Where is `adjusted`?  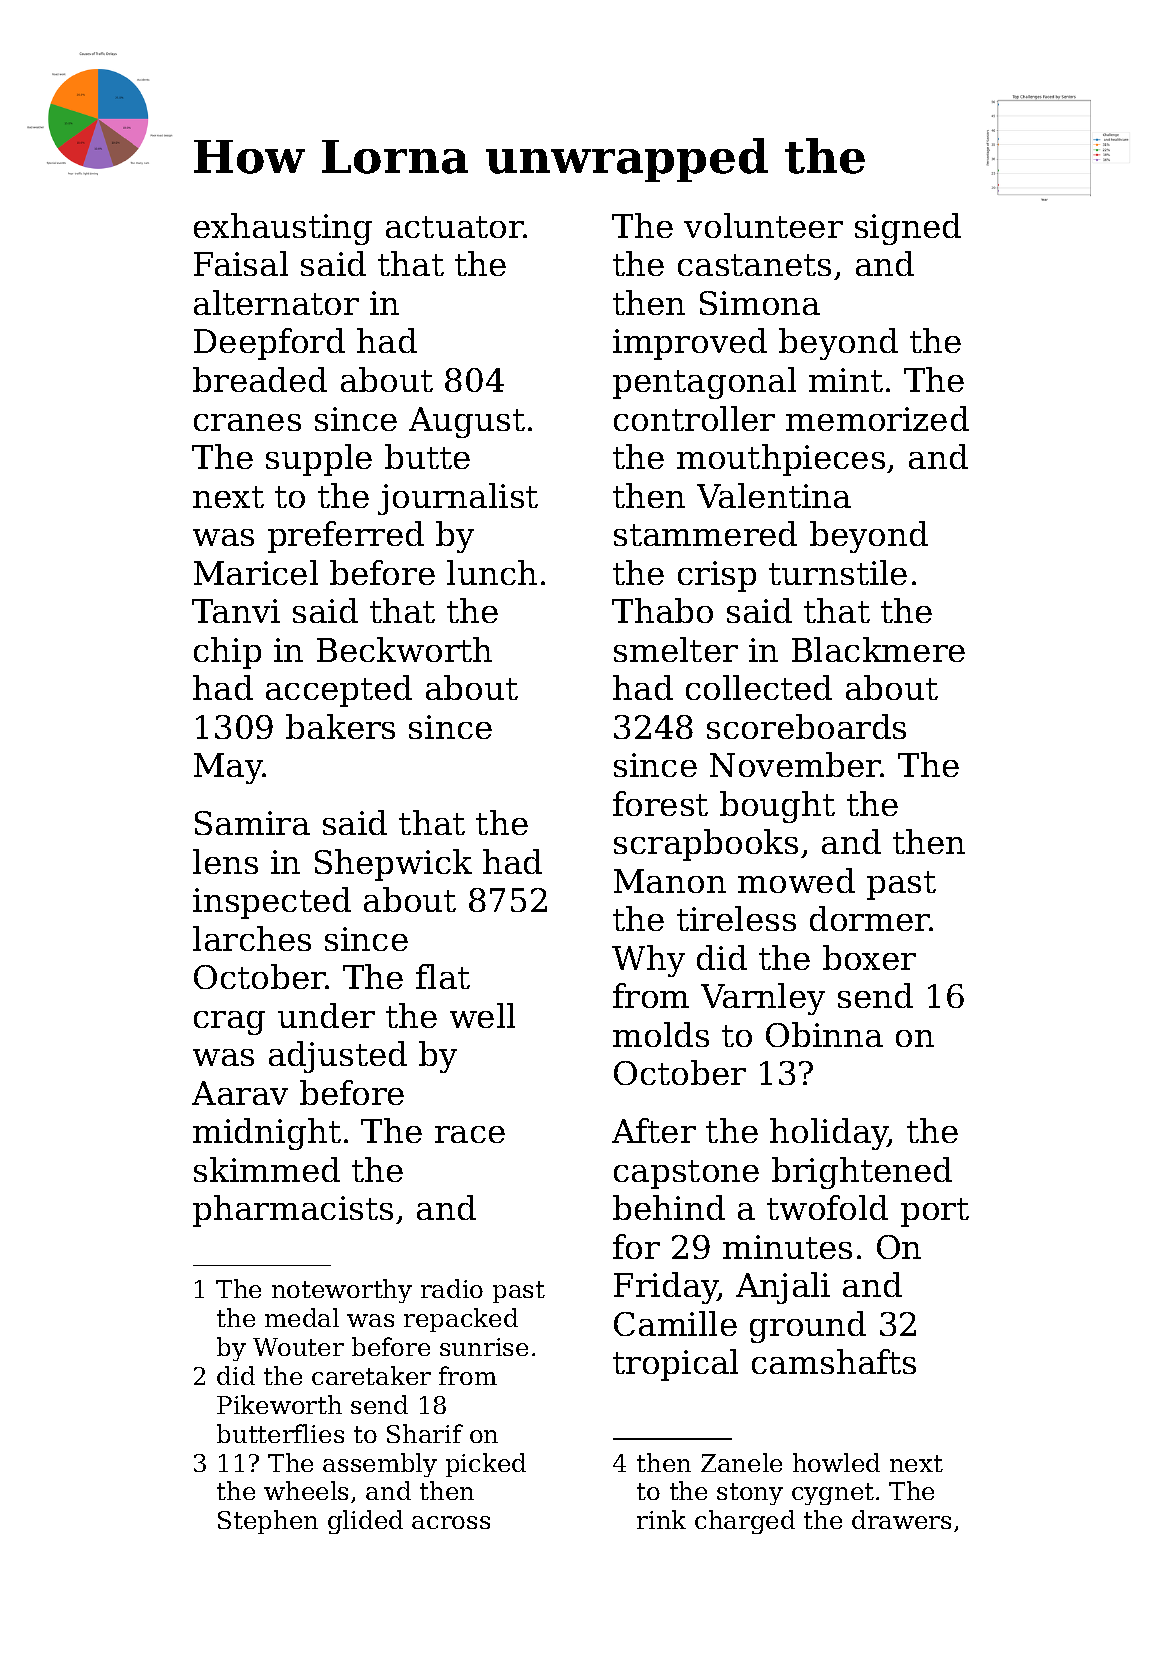 adjusted is located at coordinates (338, 1057).
